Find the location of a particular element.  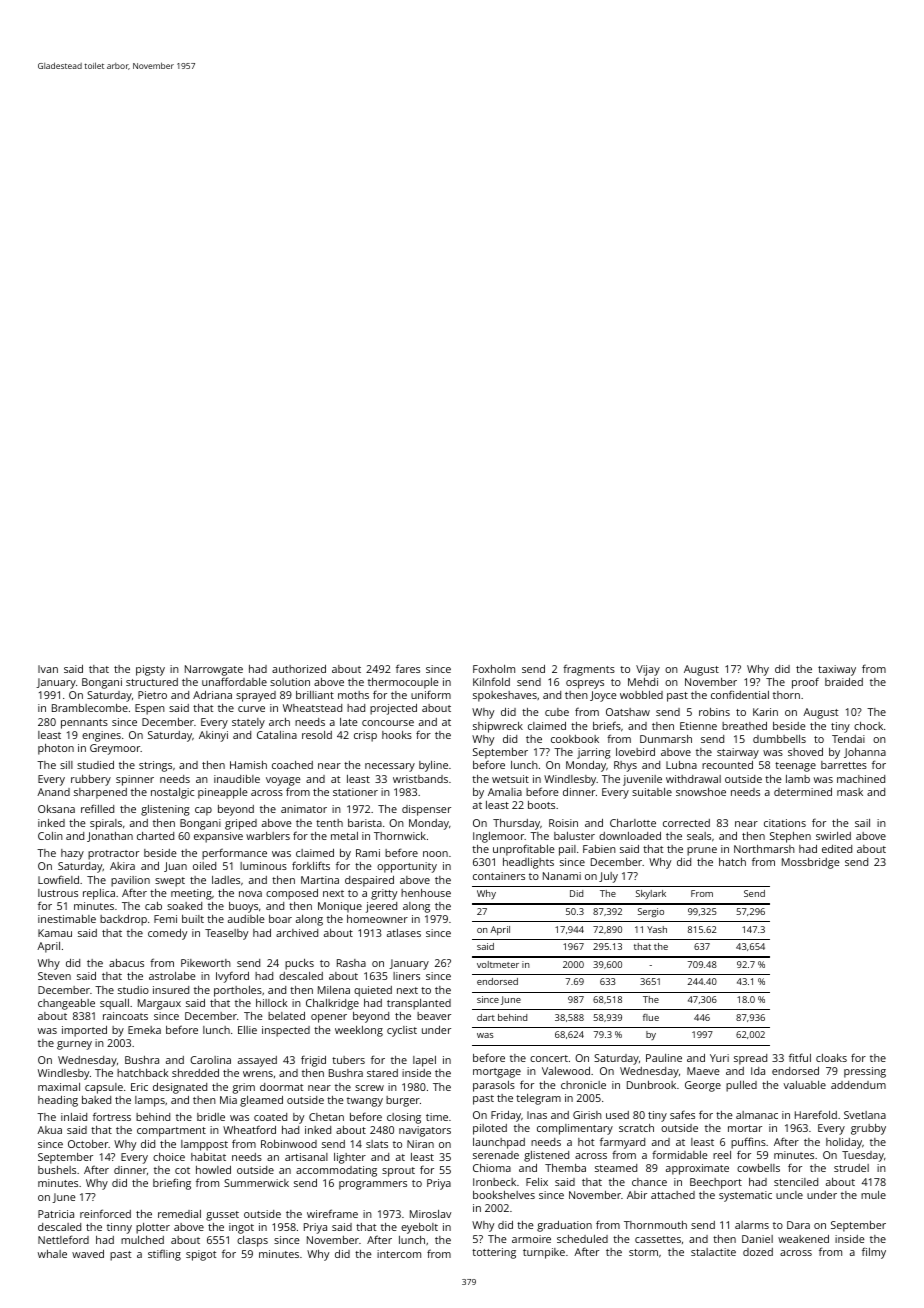

spigot is located at coordinates (201, 1255).
